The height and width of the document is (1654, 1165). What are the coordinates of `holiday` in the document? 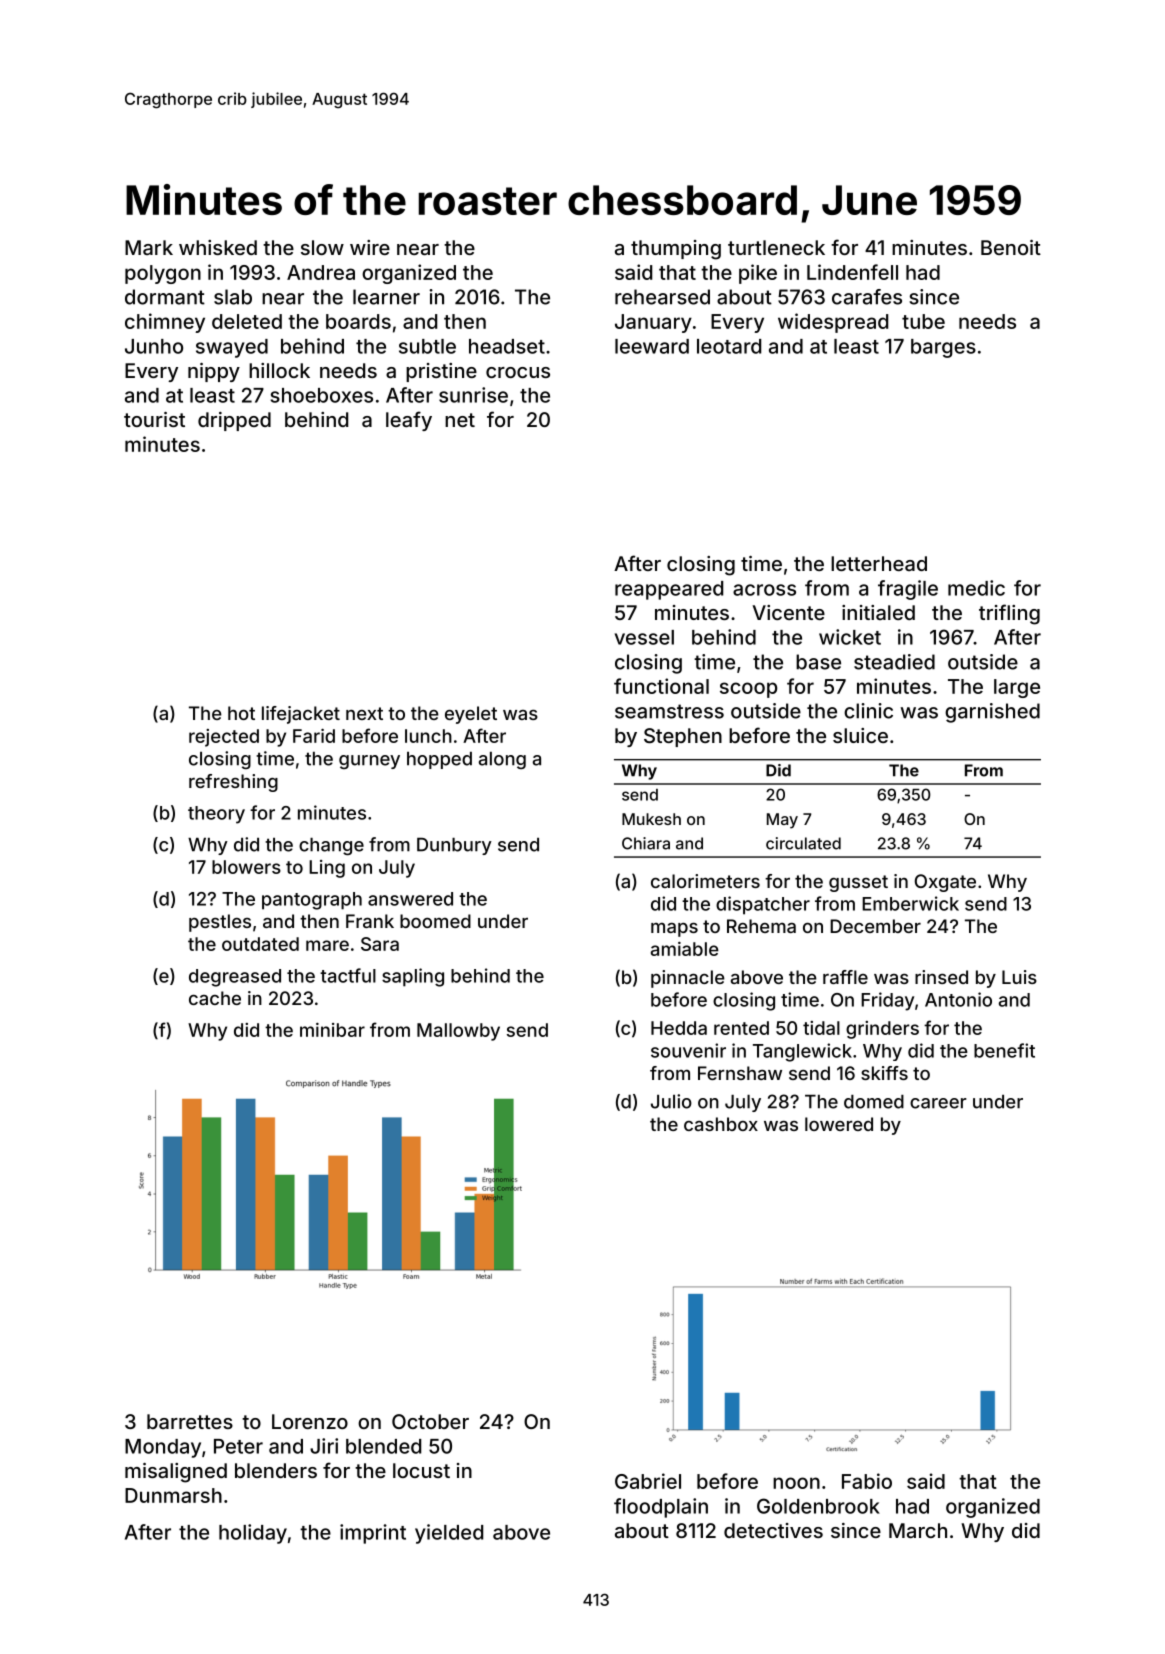 It's located at (253, 1534).
